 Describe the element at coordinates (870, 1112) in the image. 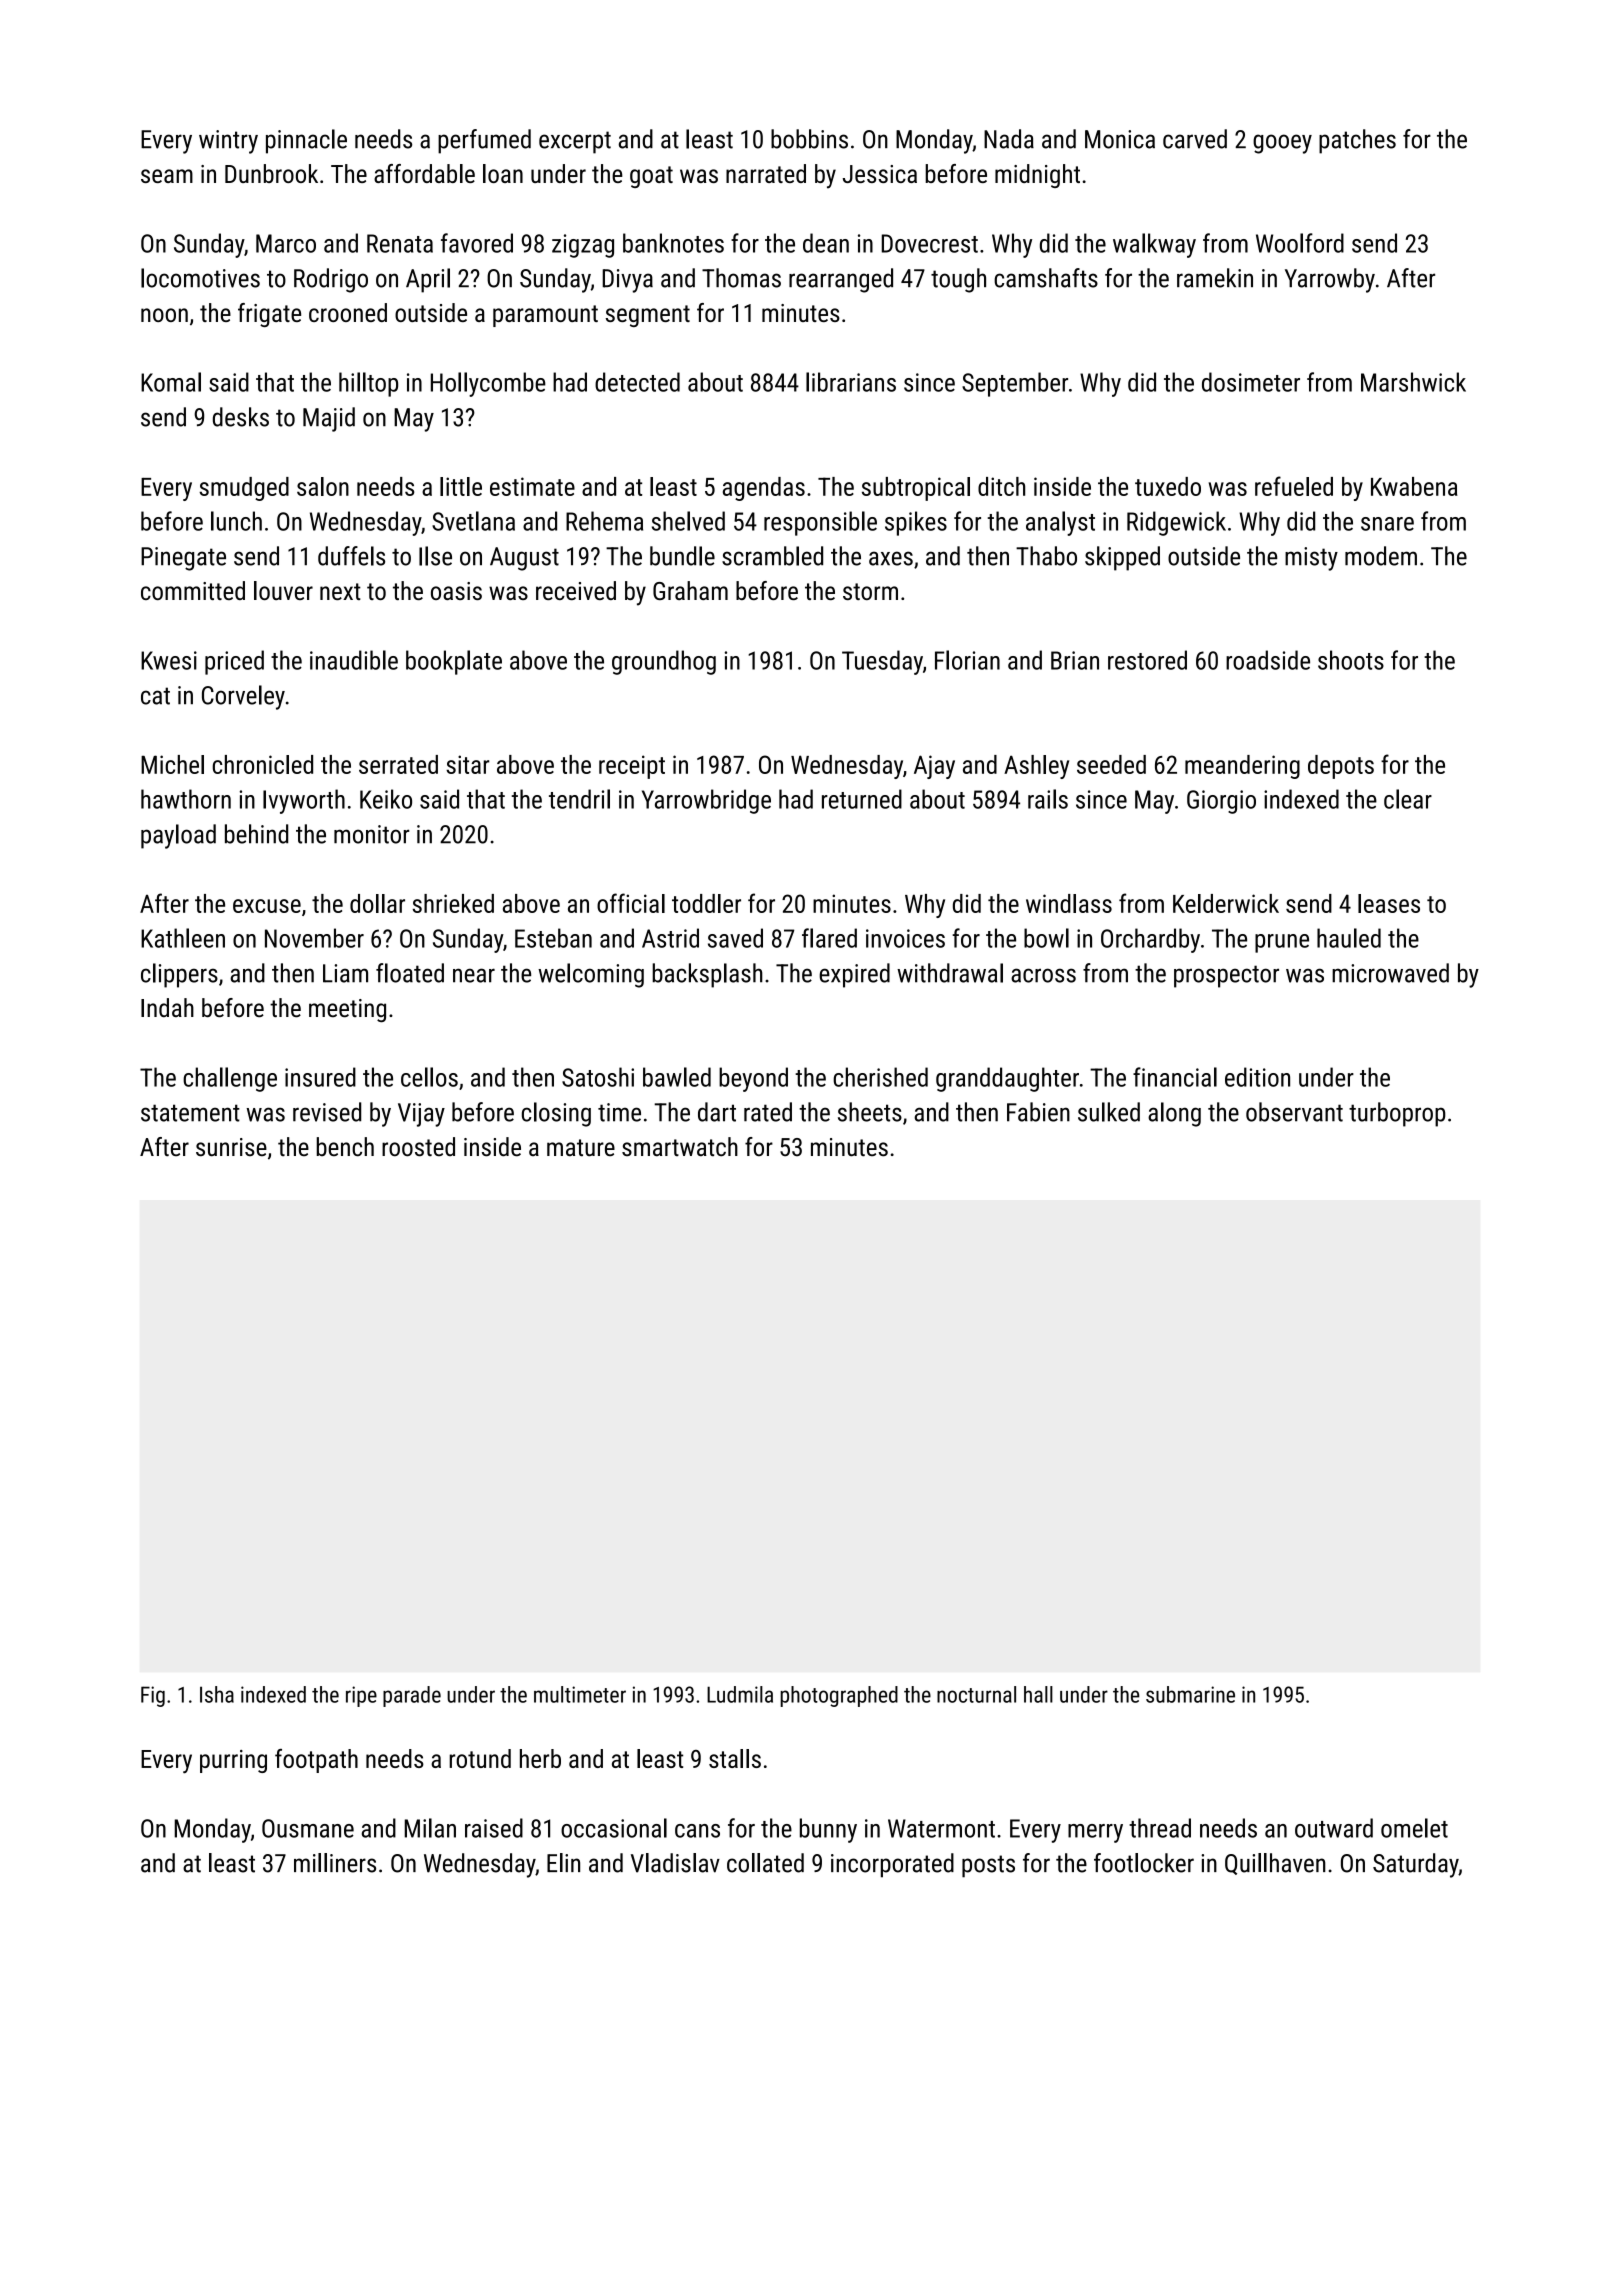

I see `sheets` at that location.
